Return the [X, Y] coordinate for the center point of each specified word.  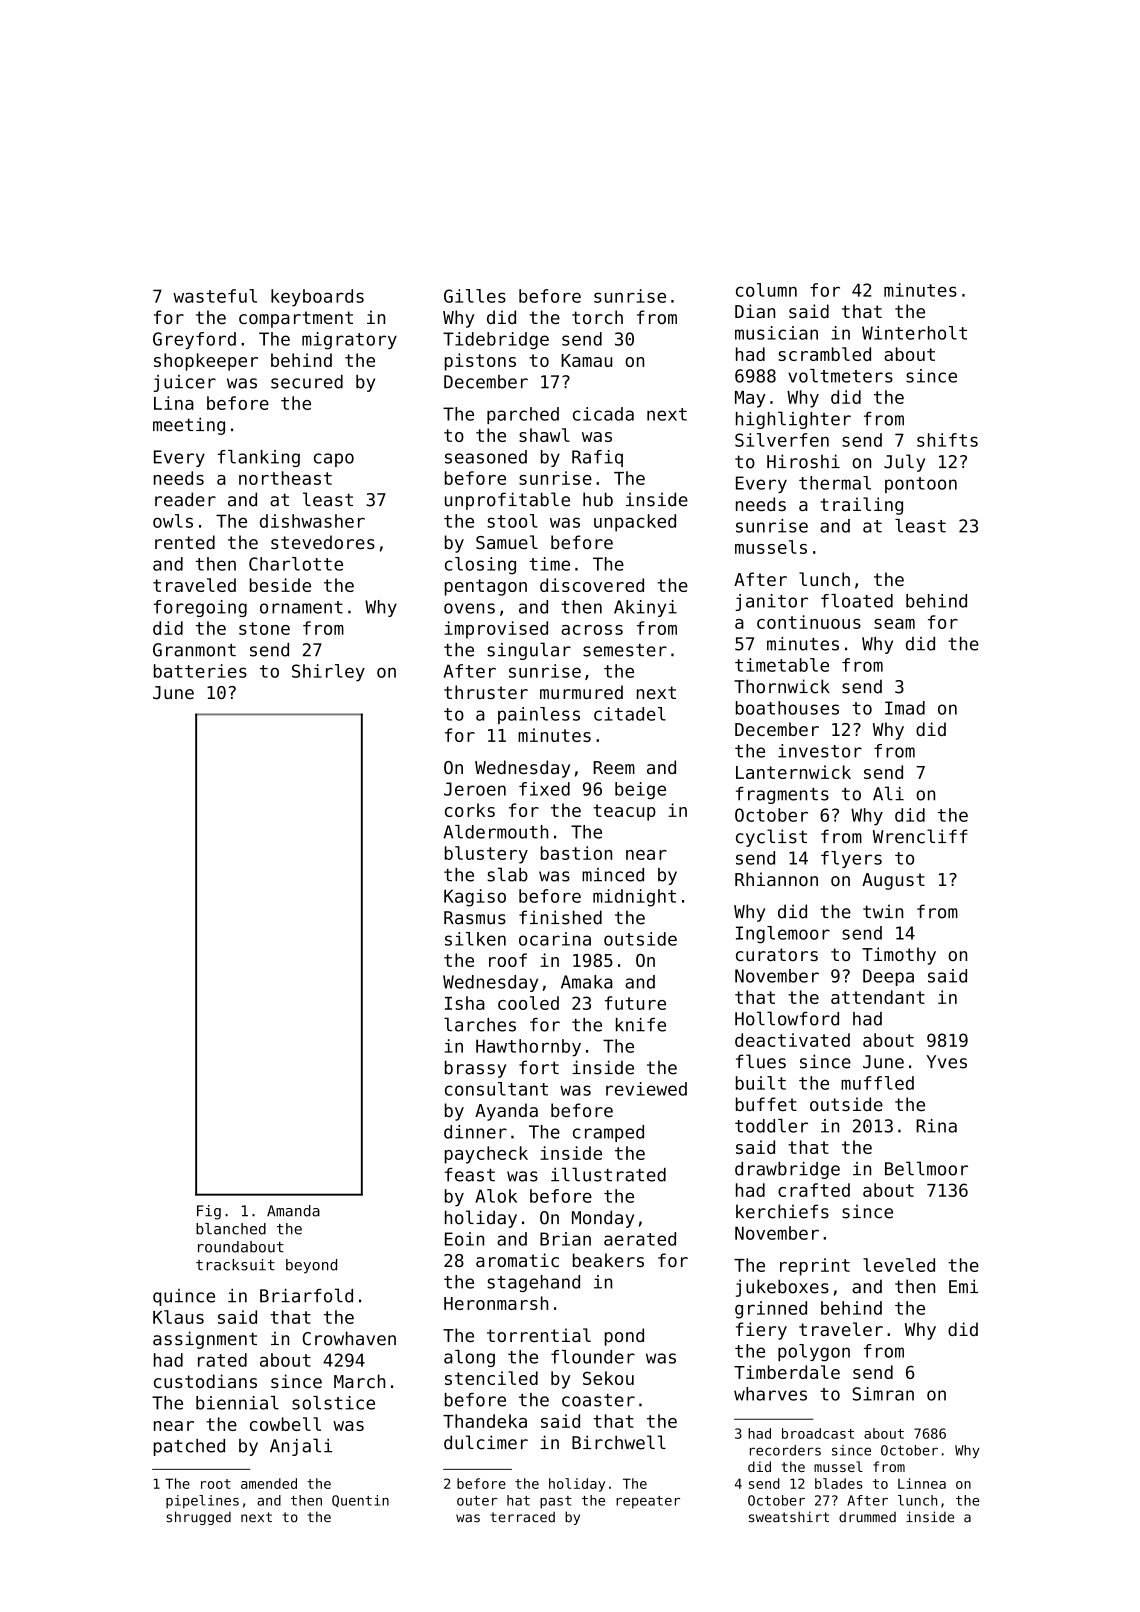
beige [640, 791]
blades [839, 1483]
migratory [349, 341]
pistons [480, 362]
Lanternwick [793, 772]
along [469, 1358]
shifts [947, 440]
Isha [465, 1003]
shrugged [198, 1518]
